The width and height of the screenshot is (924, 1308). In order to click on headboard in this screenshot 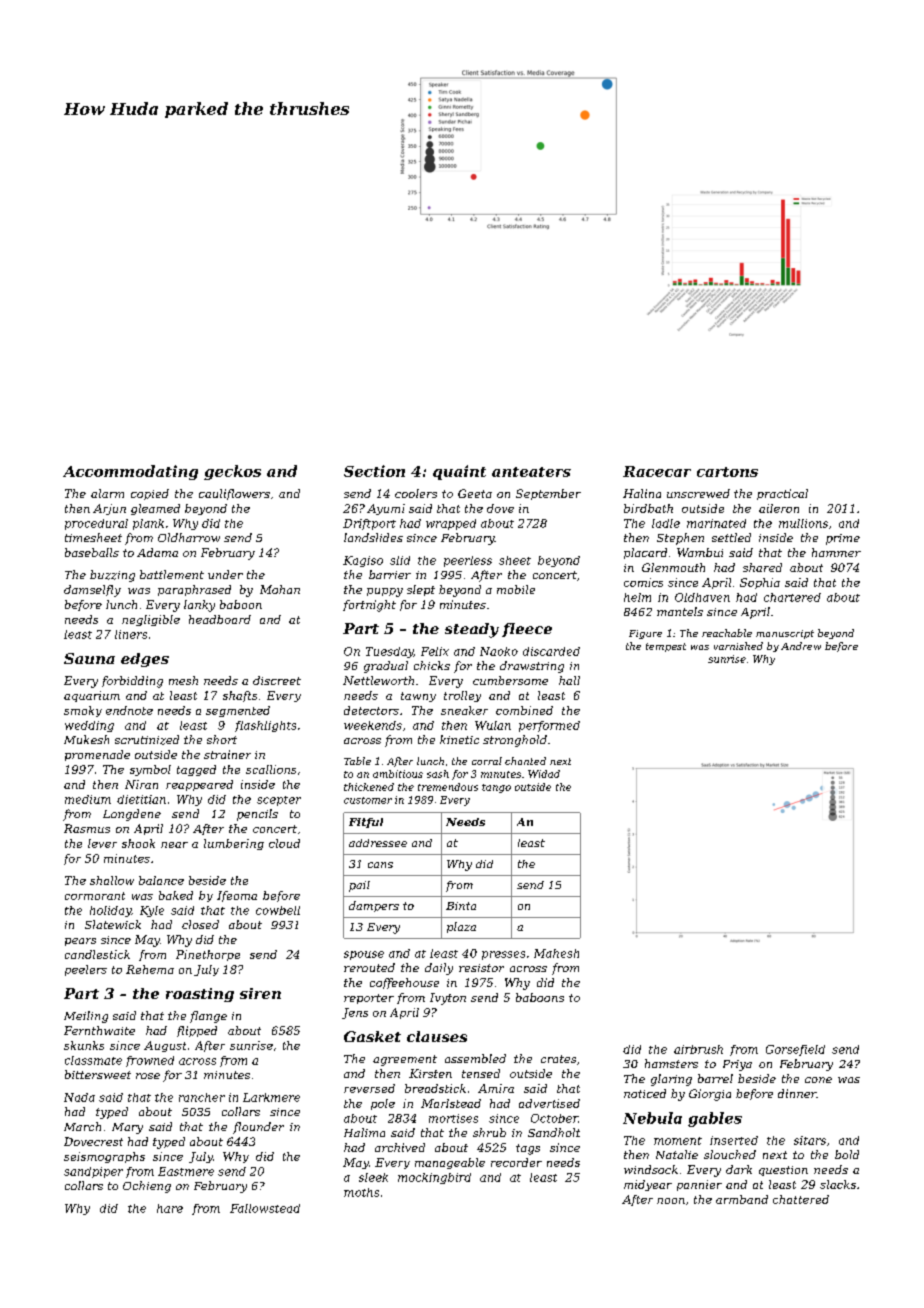, I will do `click(220, 619)`.
